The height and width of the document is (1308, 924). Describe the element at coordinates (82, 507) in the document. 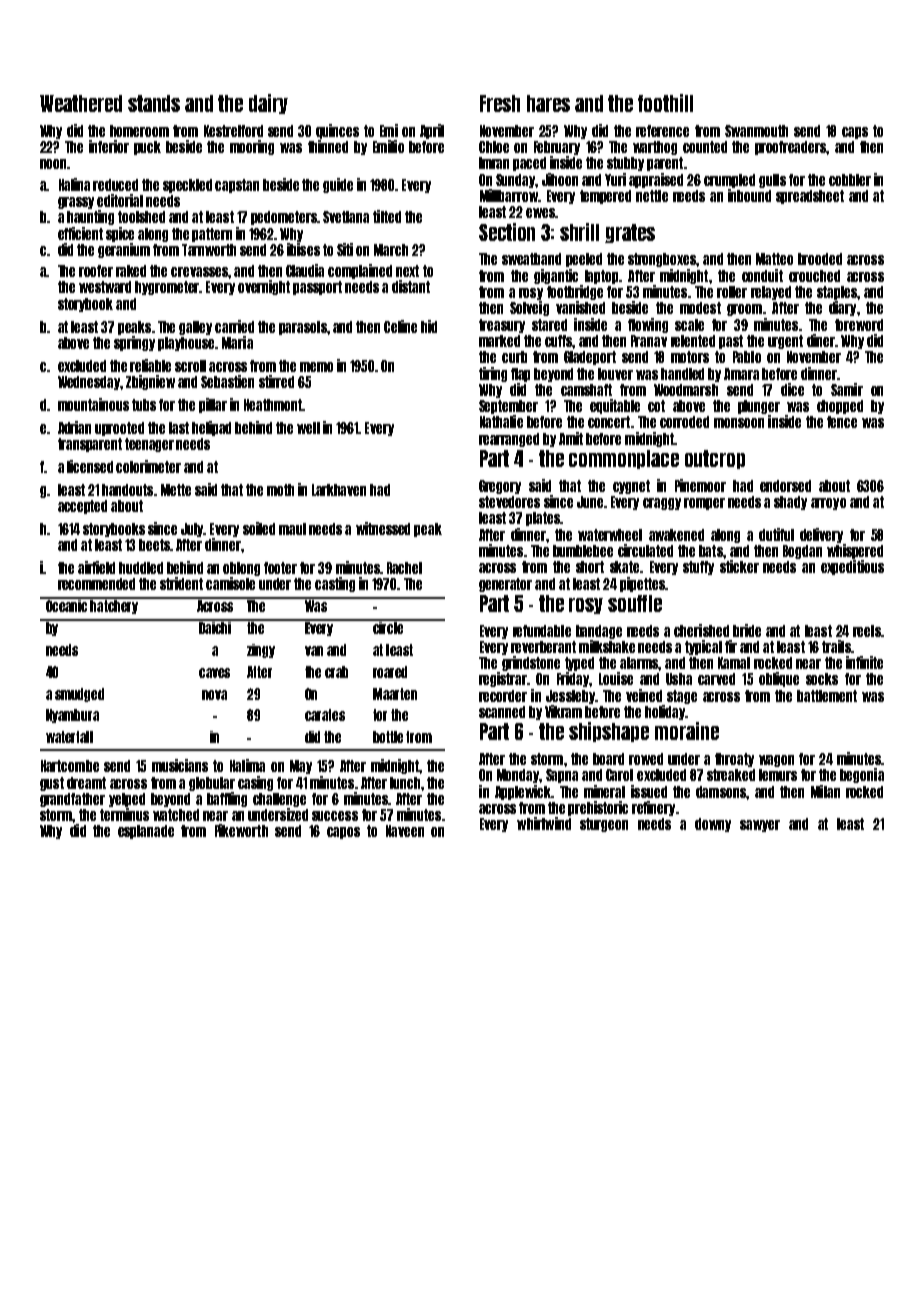

I see `accepted` at that location.
